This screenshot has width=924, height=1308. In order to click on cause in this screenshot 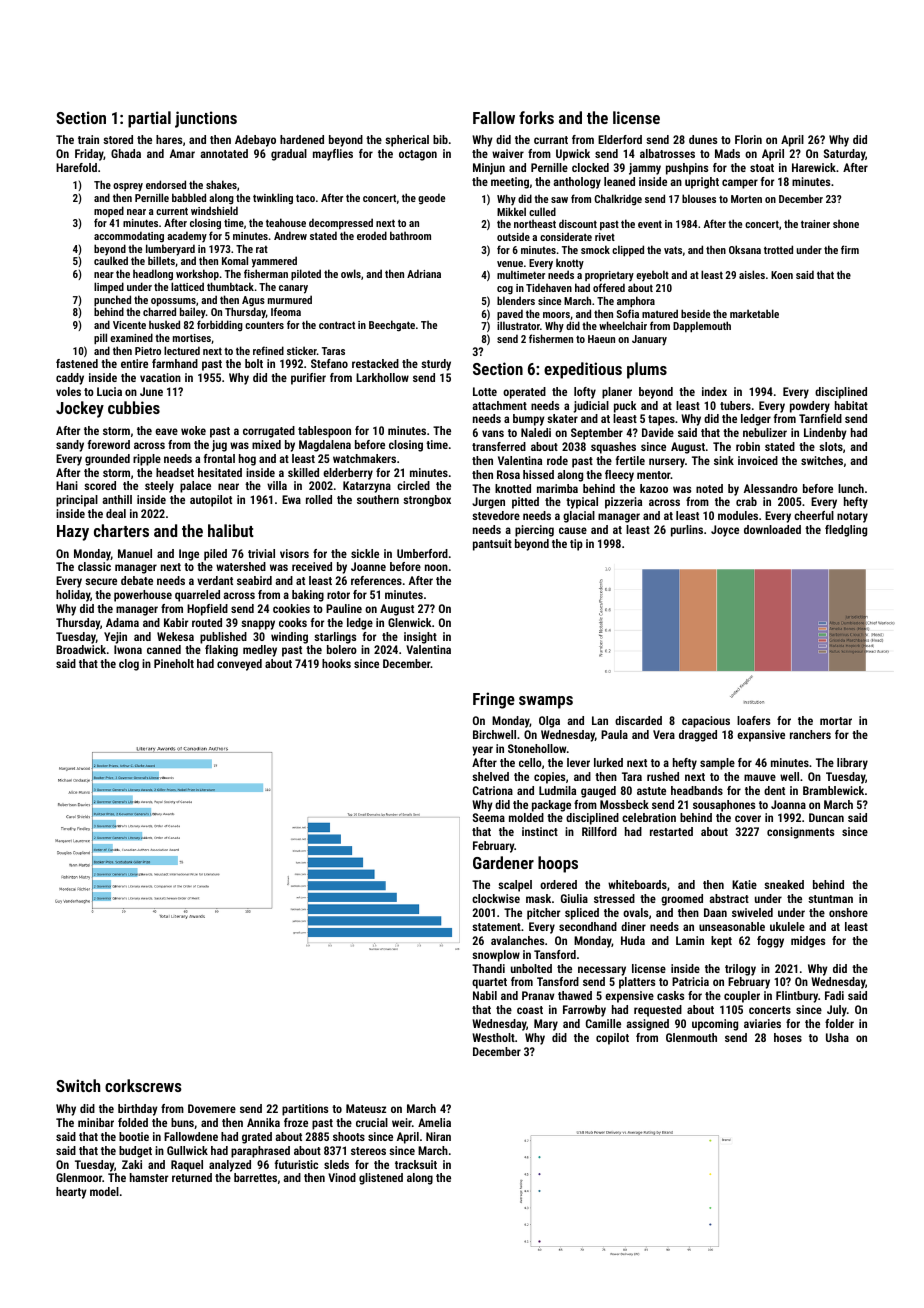, I will do `click(573, 530)`.
